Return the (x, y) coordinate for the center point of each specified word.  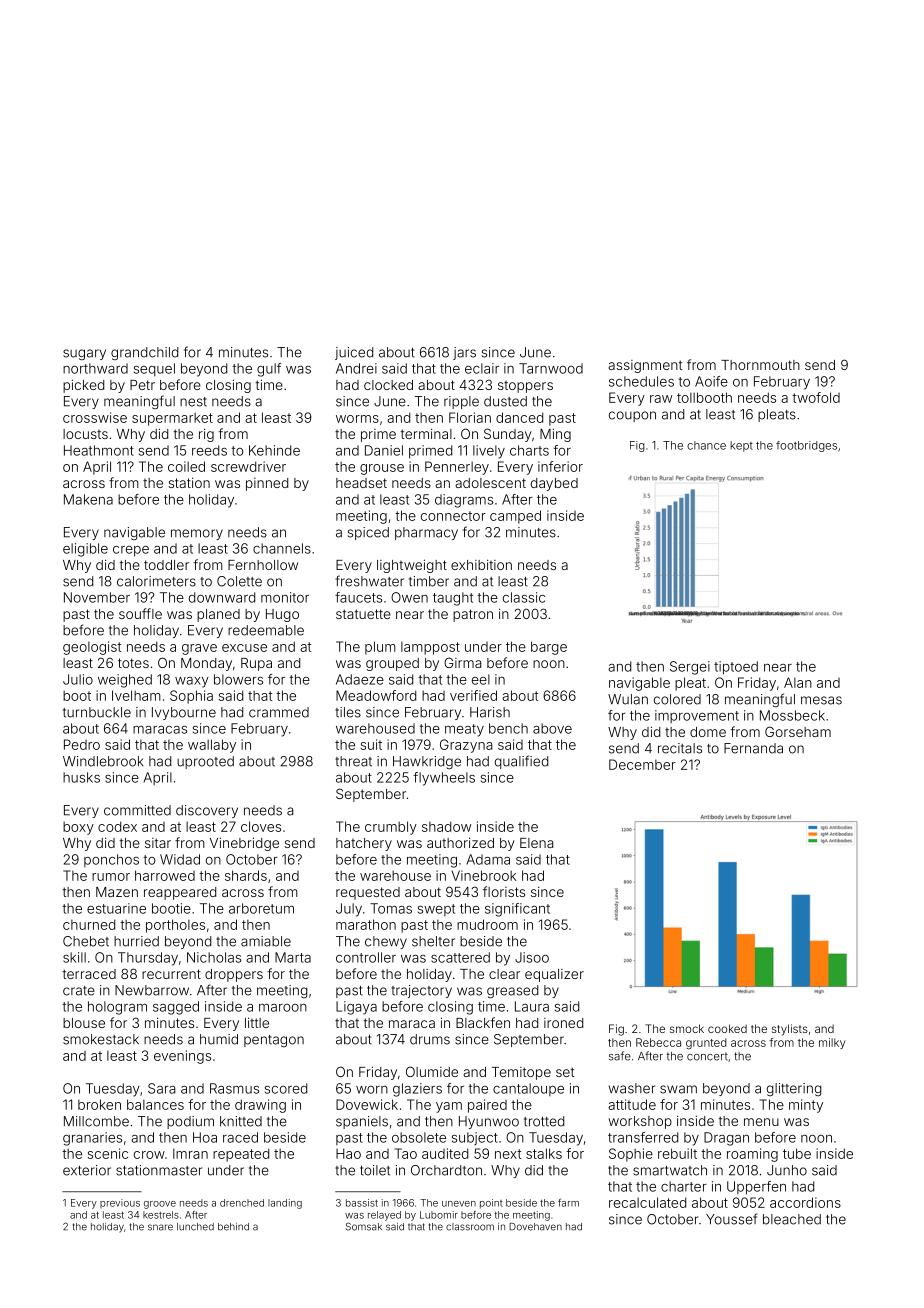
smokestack (101, 1039)
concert (707, 1056)
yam (449, 1107)
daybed (554, 484)
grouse (382, 469)
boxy (78, 828)
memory (197, 534)
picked (83, 386)
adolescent (490, 483)
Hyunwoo (489, 1122)
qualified (521, 762)
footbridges (806, 446)
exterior (87, 1170)
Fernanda (753, 748)
